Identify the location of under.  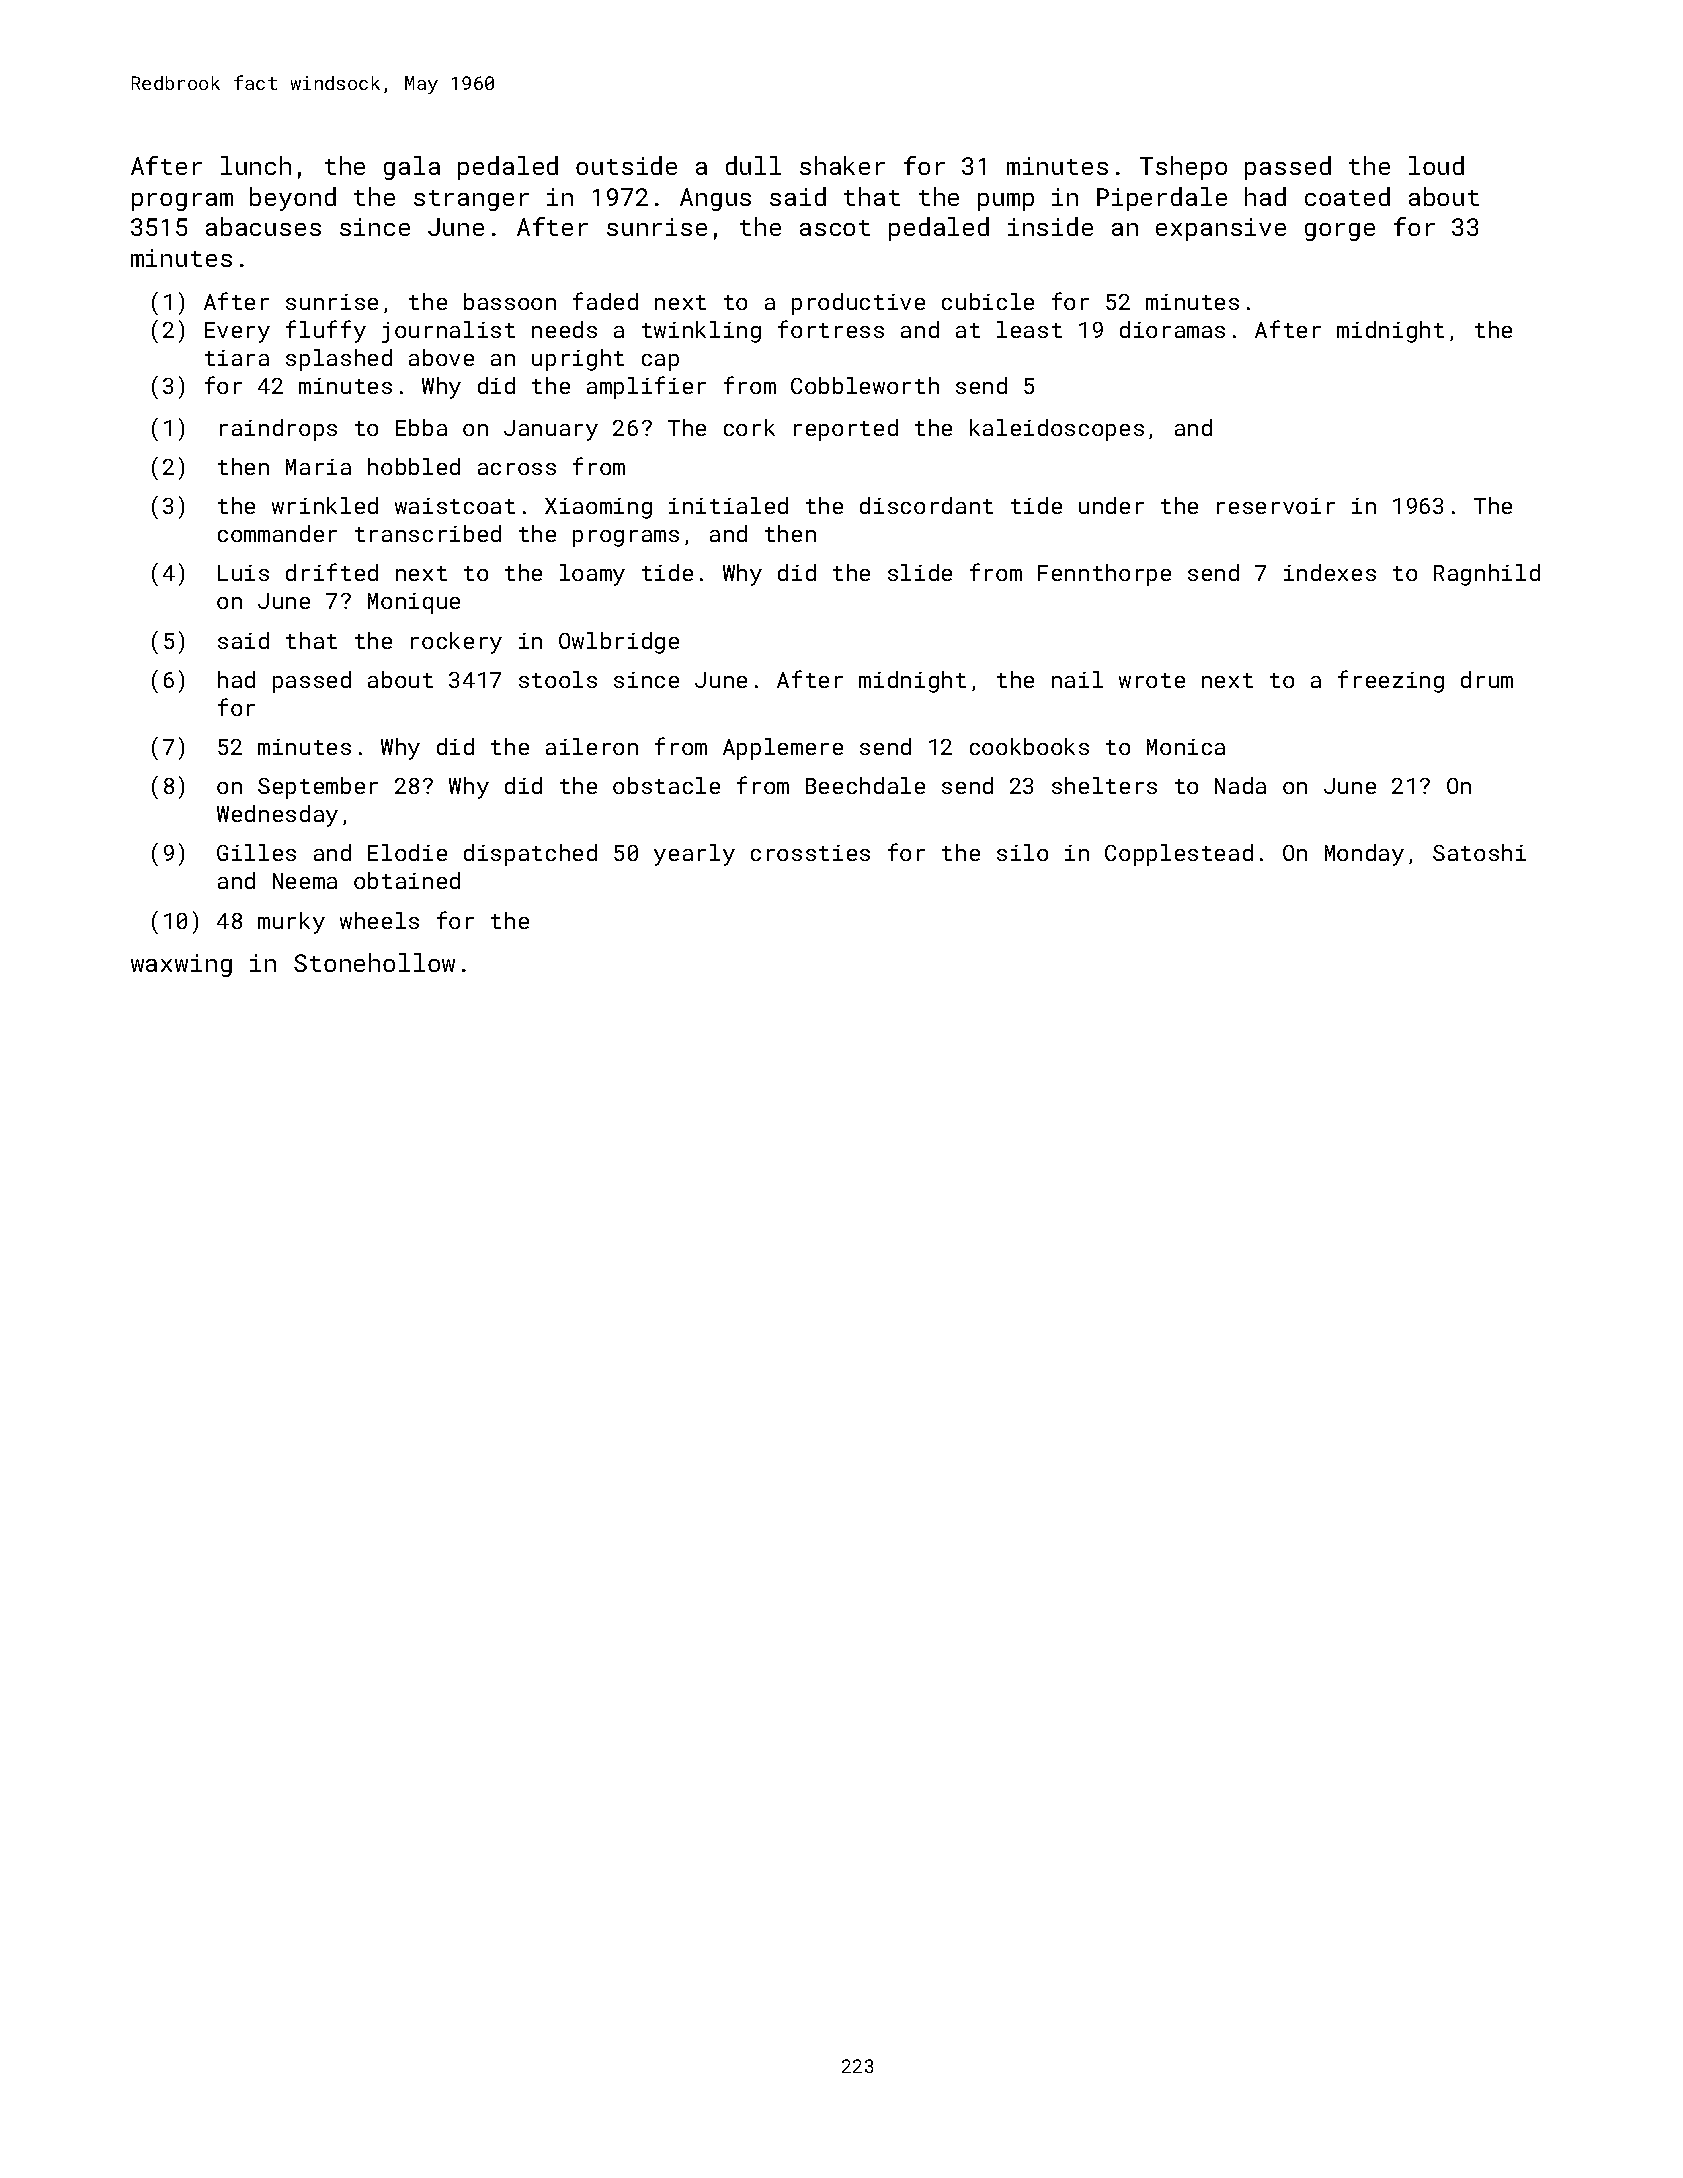
(1111, 505).
